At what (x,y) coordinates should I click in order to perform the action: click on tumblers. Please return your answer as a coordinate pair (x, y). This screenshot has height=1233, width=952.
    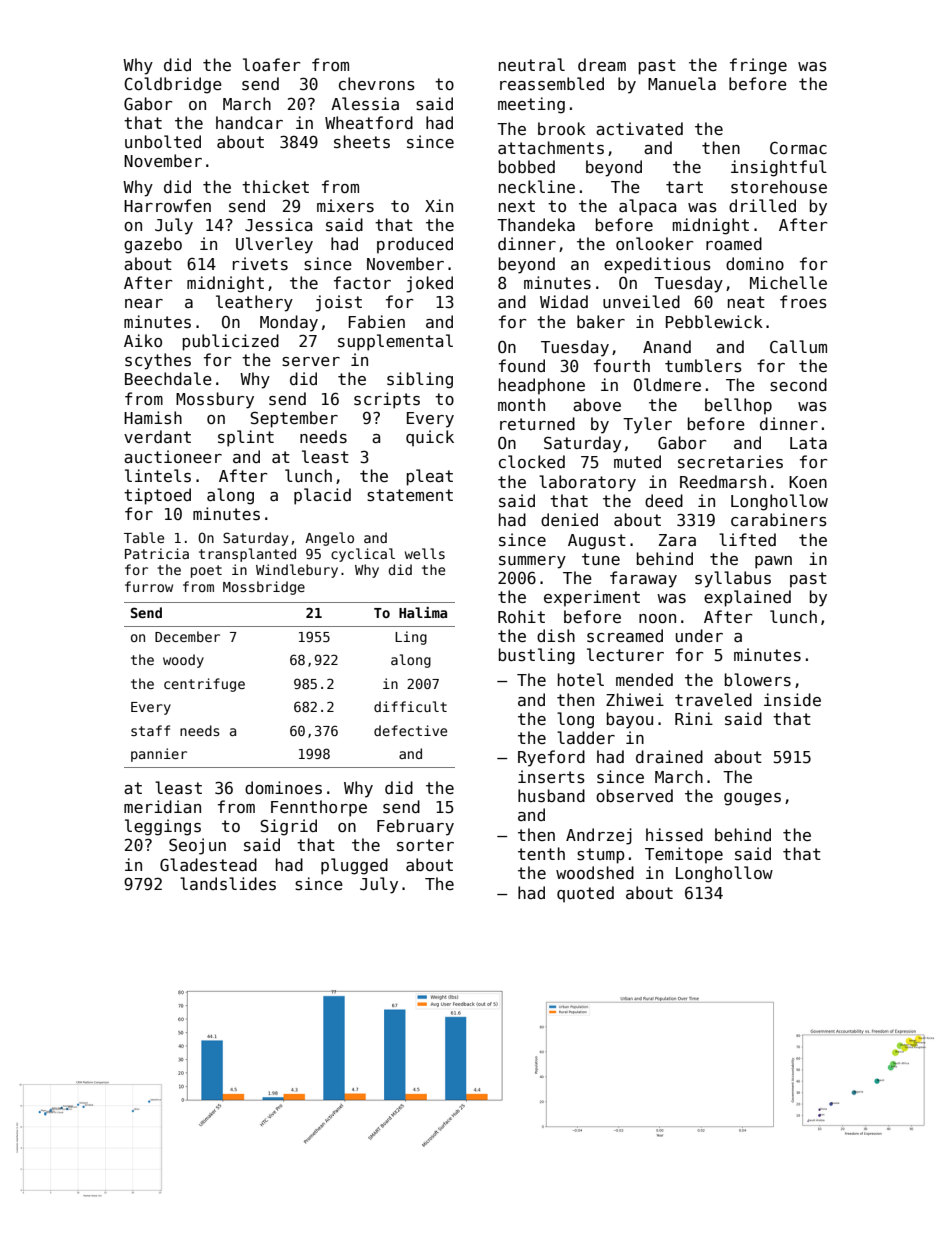
    Looking at the image, I should click on (703, 366).
